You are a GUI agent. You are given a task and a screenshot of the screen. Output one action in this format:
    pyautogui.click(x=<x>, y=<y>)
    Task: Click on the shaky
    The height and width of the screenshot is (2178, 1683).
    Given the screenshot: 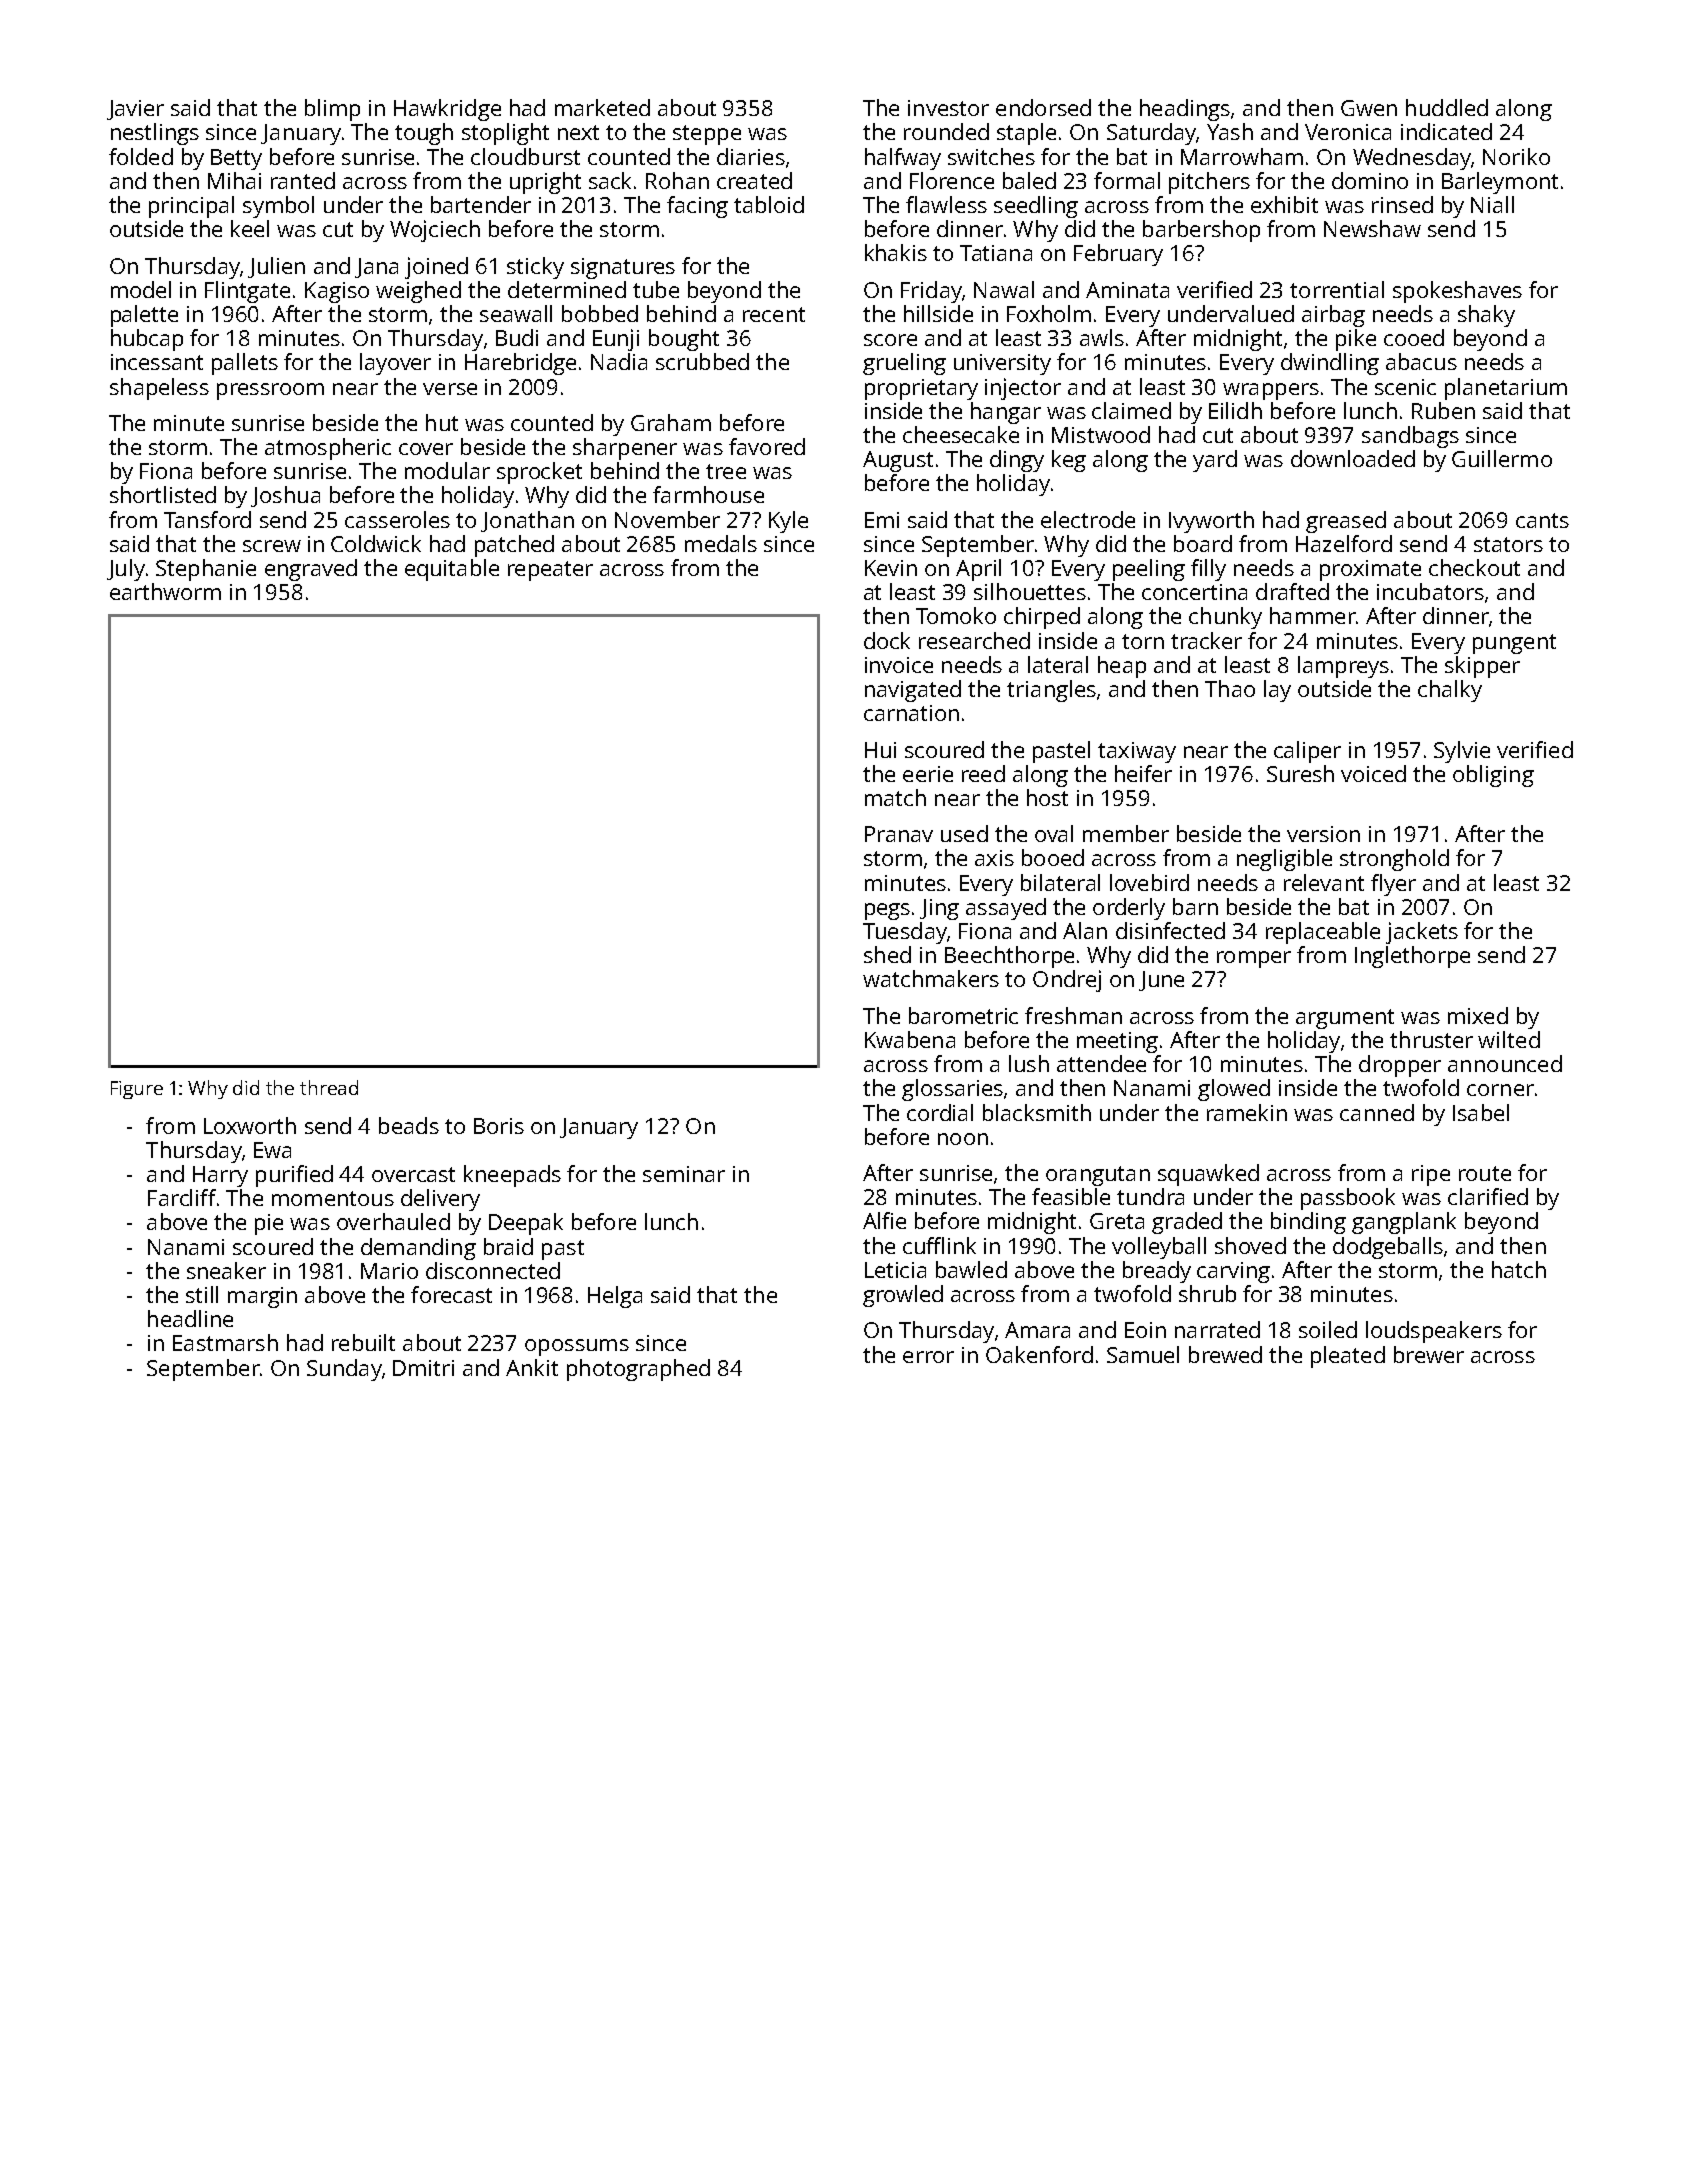 What is the action you would take?
    pyautogui.click(x=1486, y=316)
